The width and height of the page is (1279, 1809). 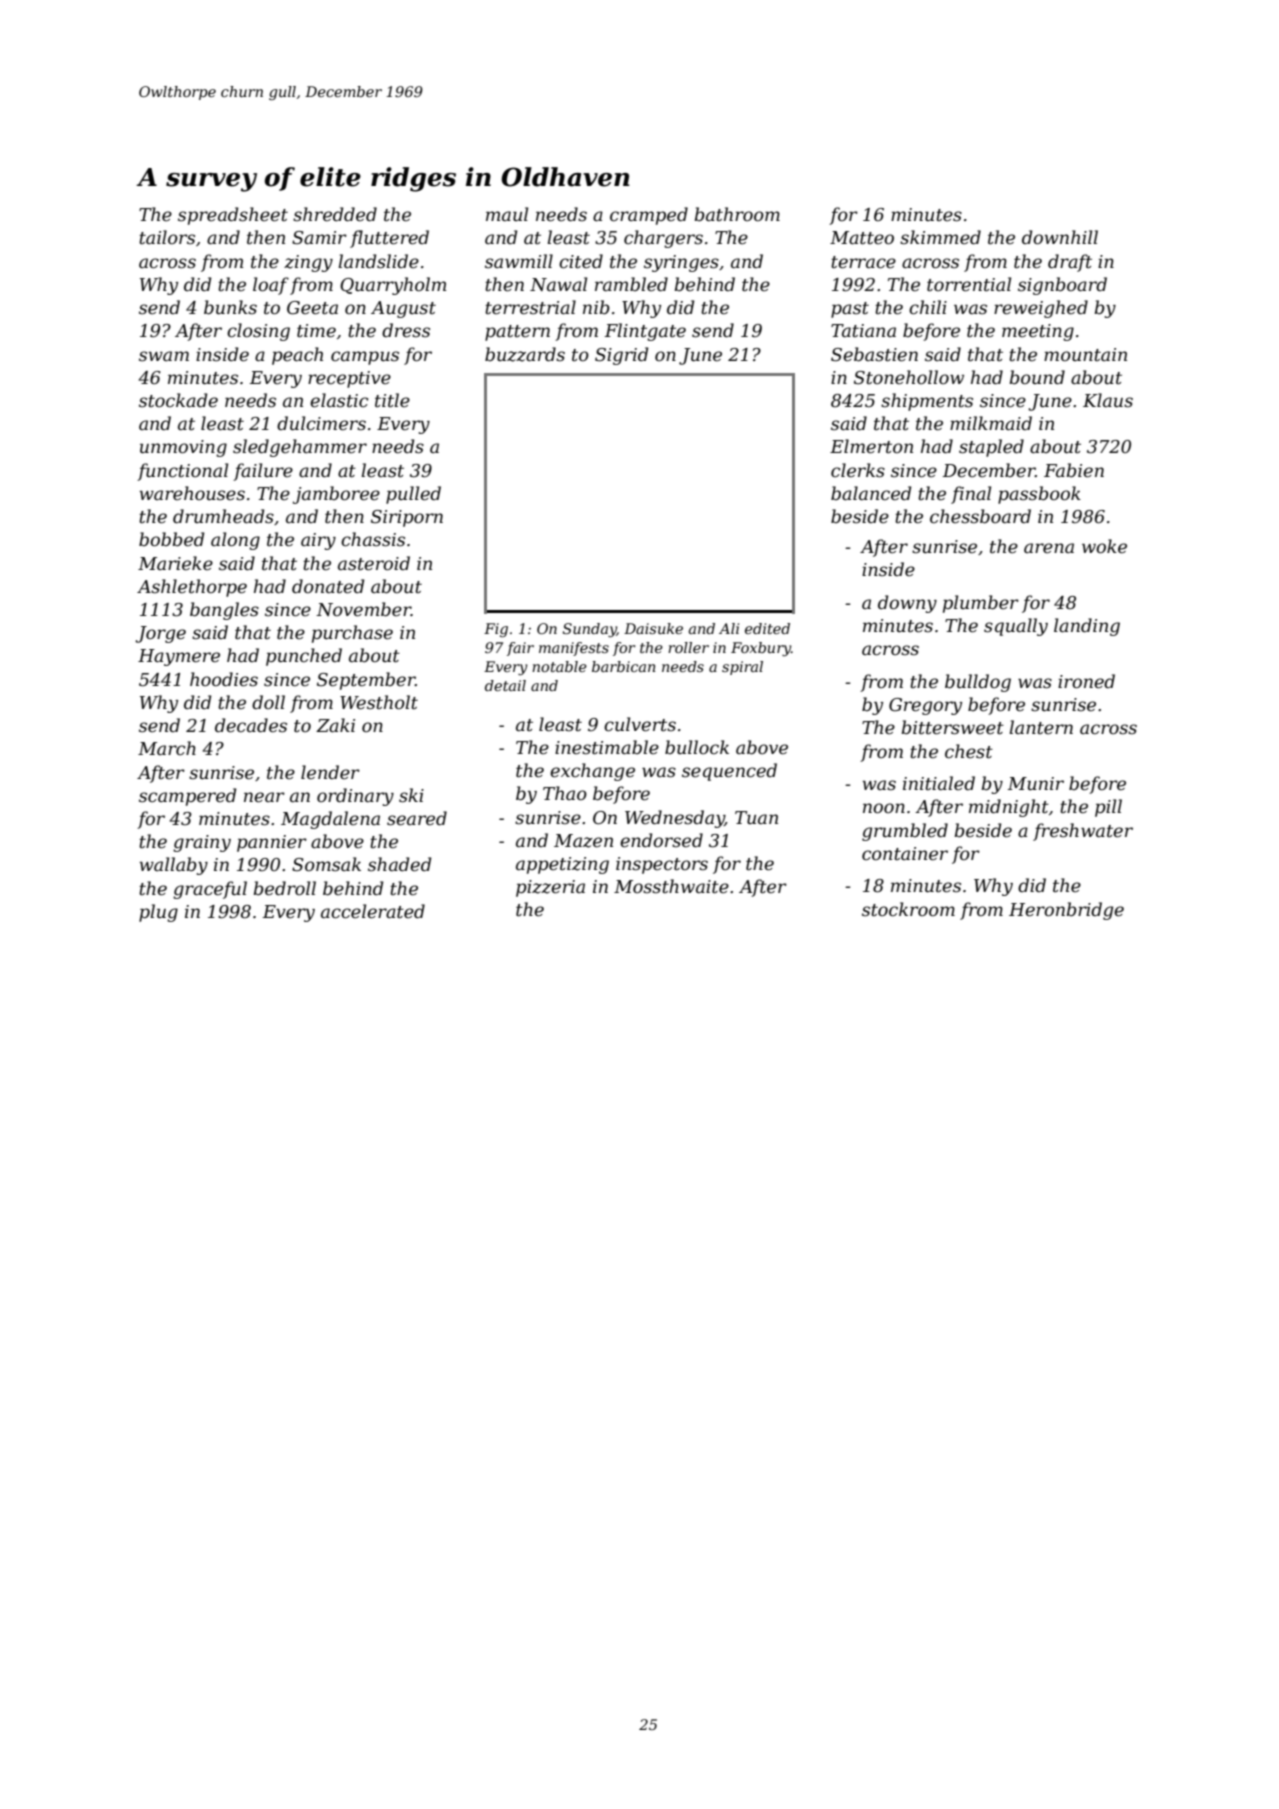 I want to click on Jorge, so click(x=160, y=634).
